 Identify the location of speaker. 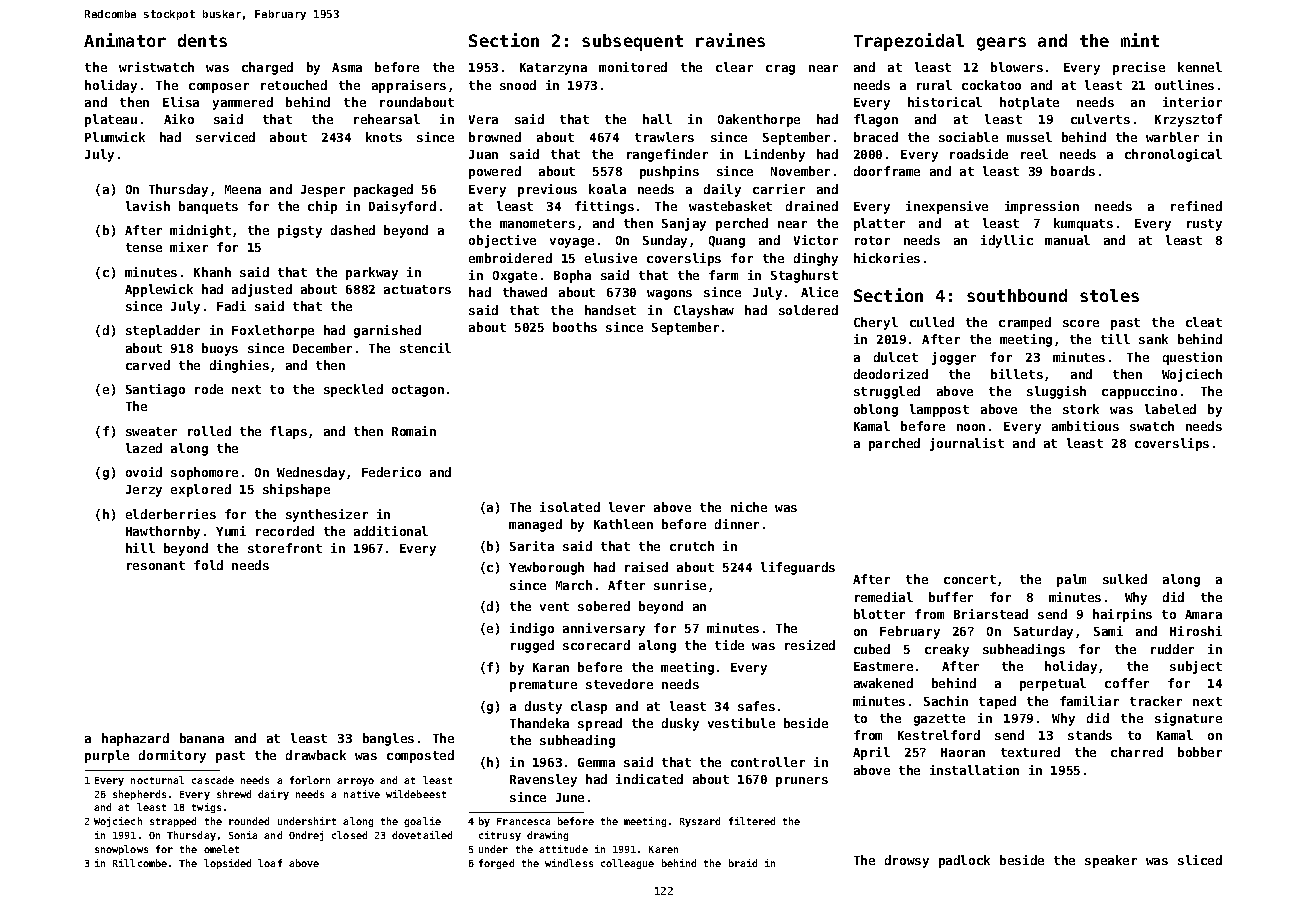
(1111, 861).
